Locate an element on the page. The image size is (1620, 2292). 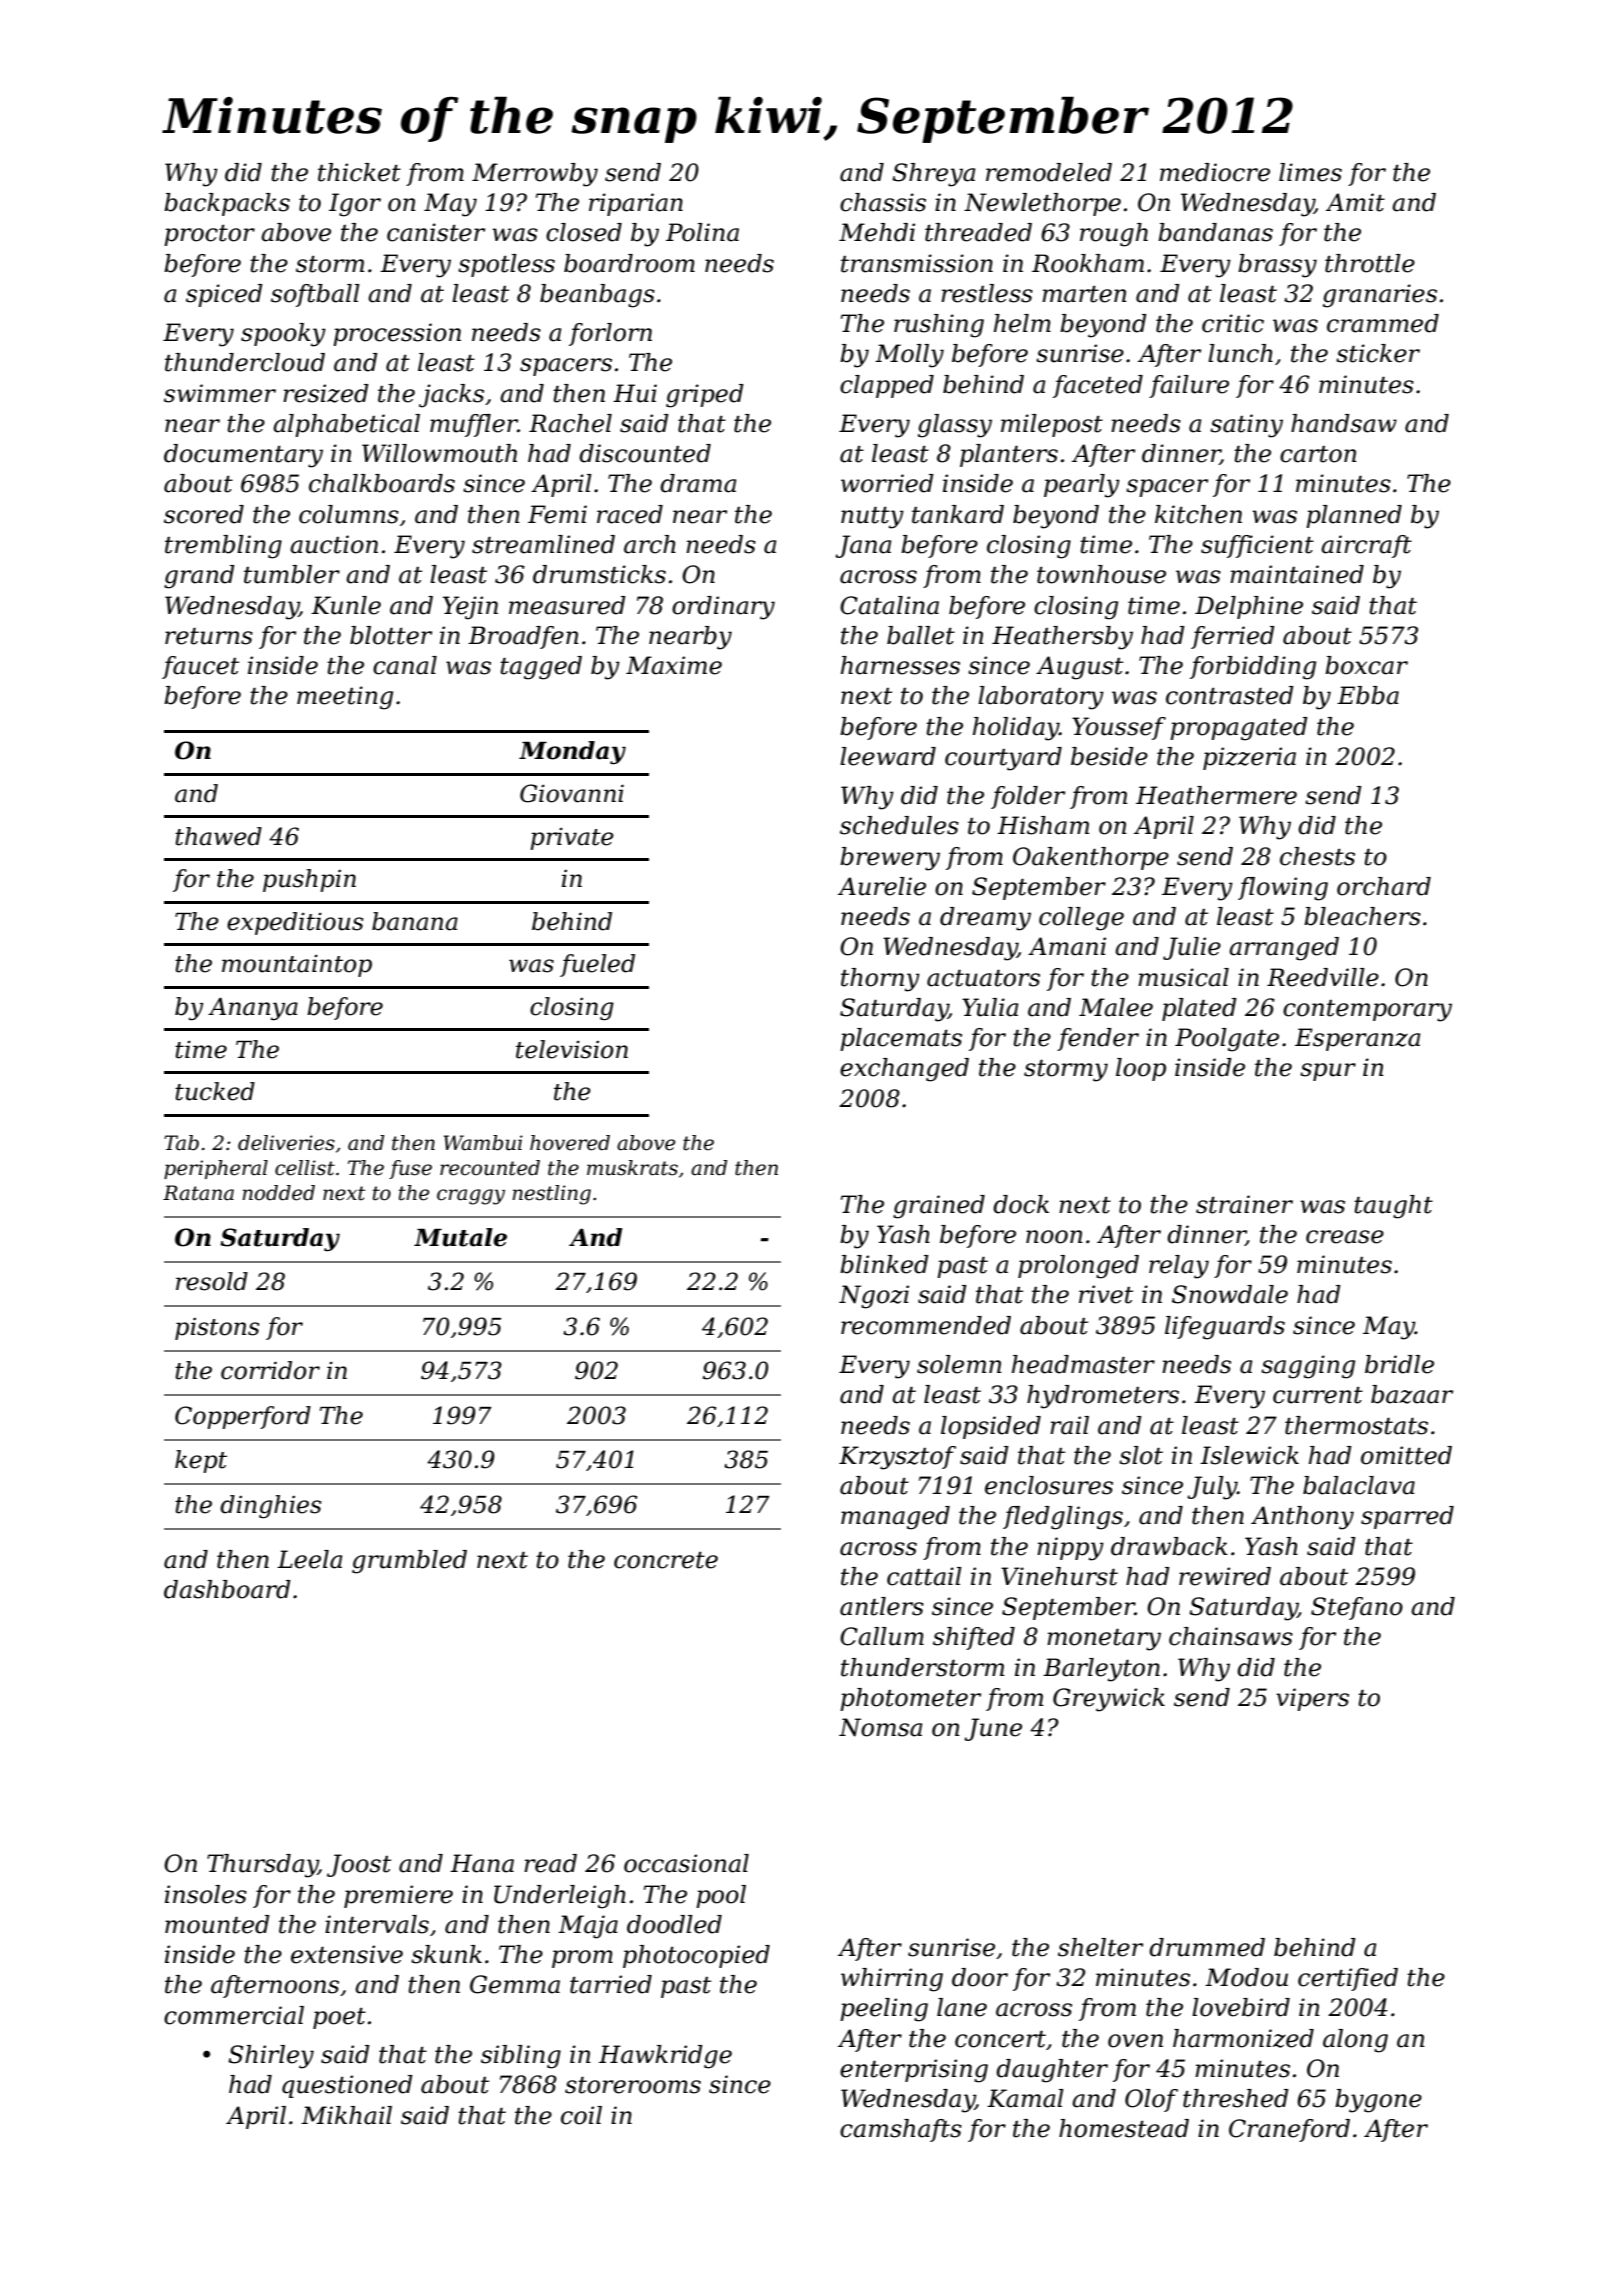
ordinary is located at coordinates (723, 608).
